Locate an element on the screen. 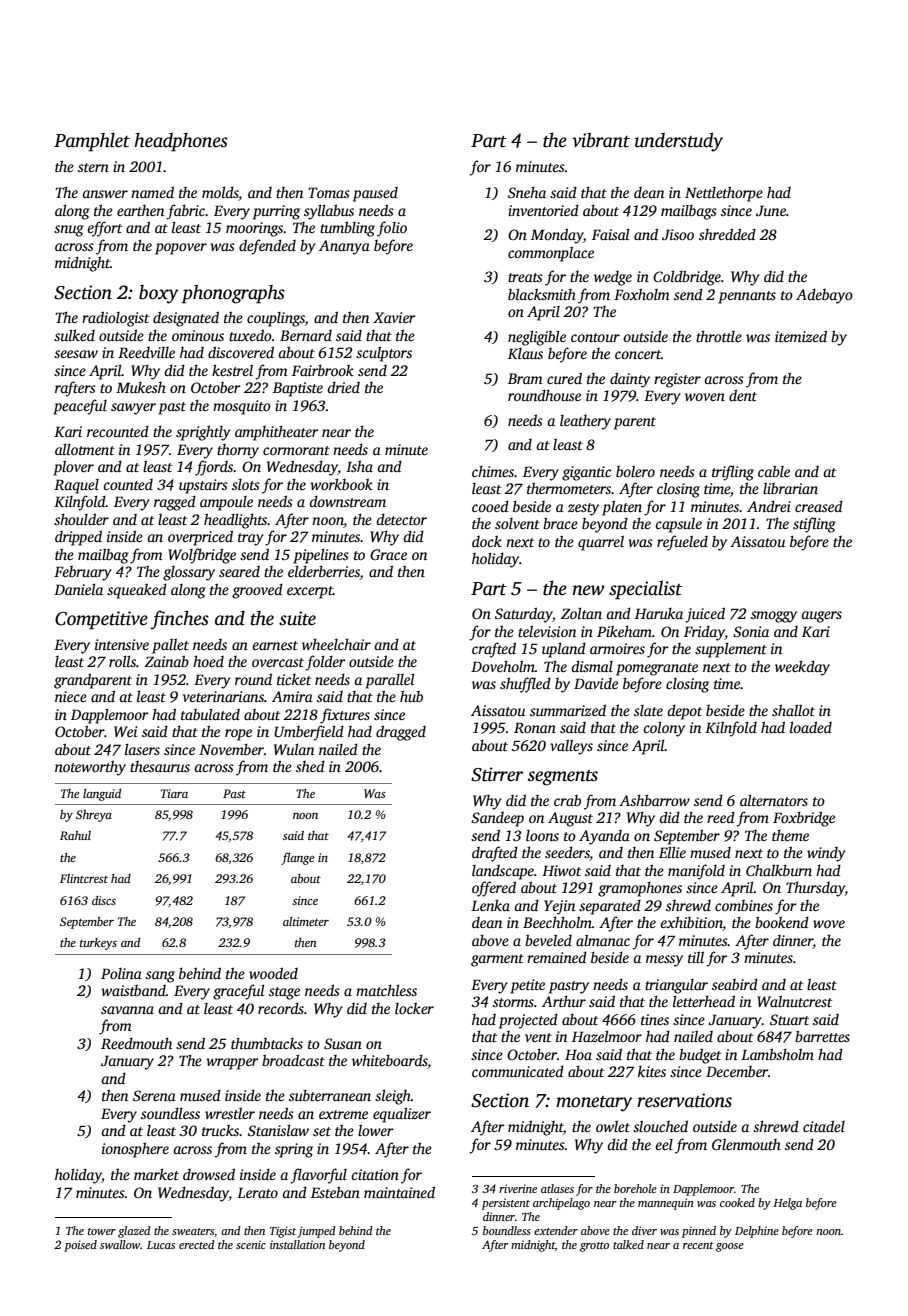 The width and height of the screenshot is (908, 1316). thesaurus is located at coordinates (160, 766).
